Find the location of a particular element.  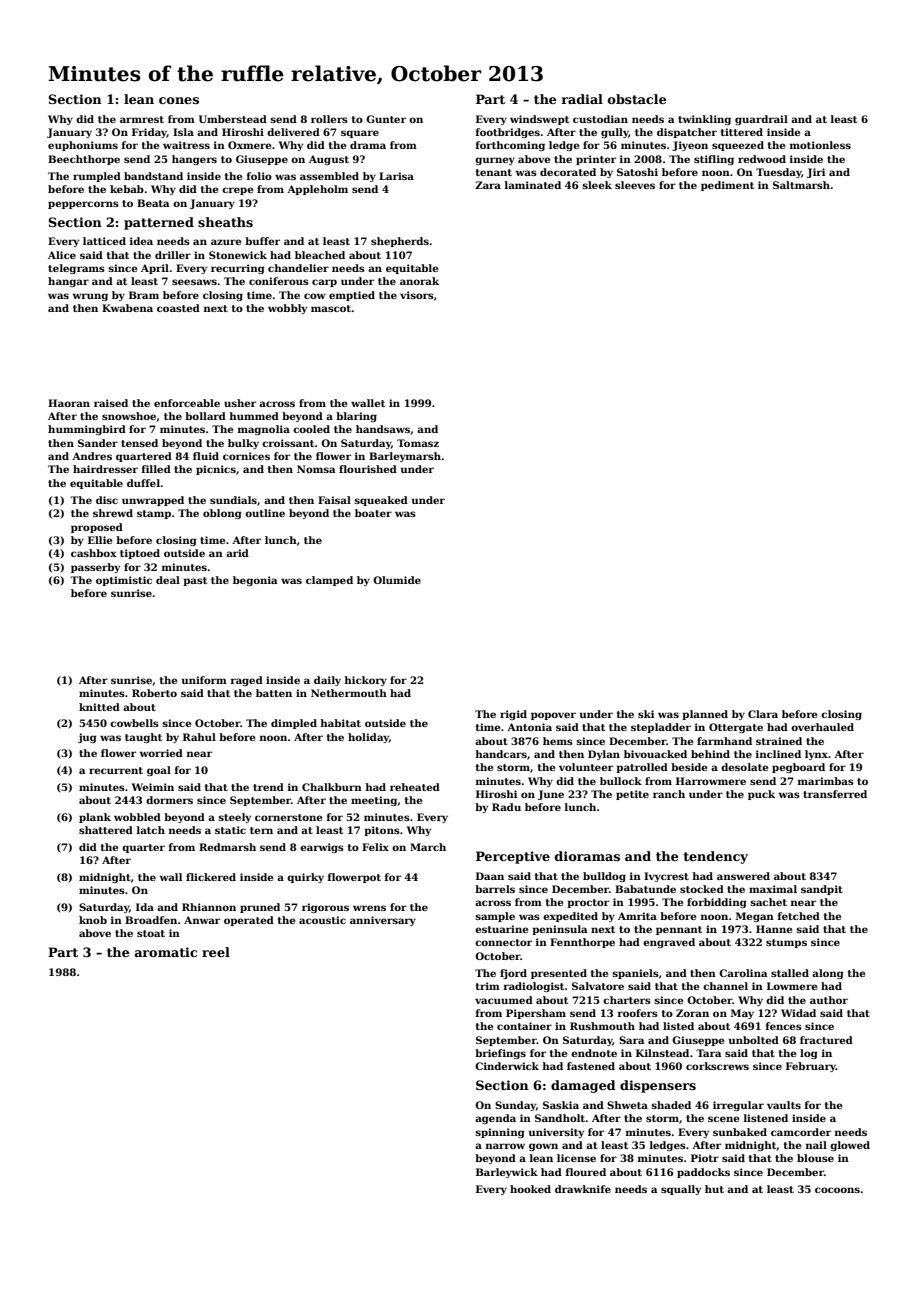

narrow is located at coordinates (505, 1146).
